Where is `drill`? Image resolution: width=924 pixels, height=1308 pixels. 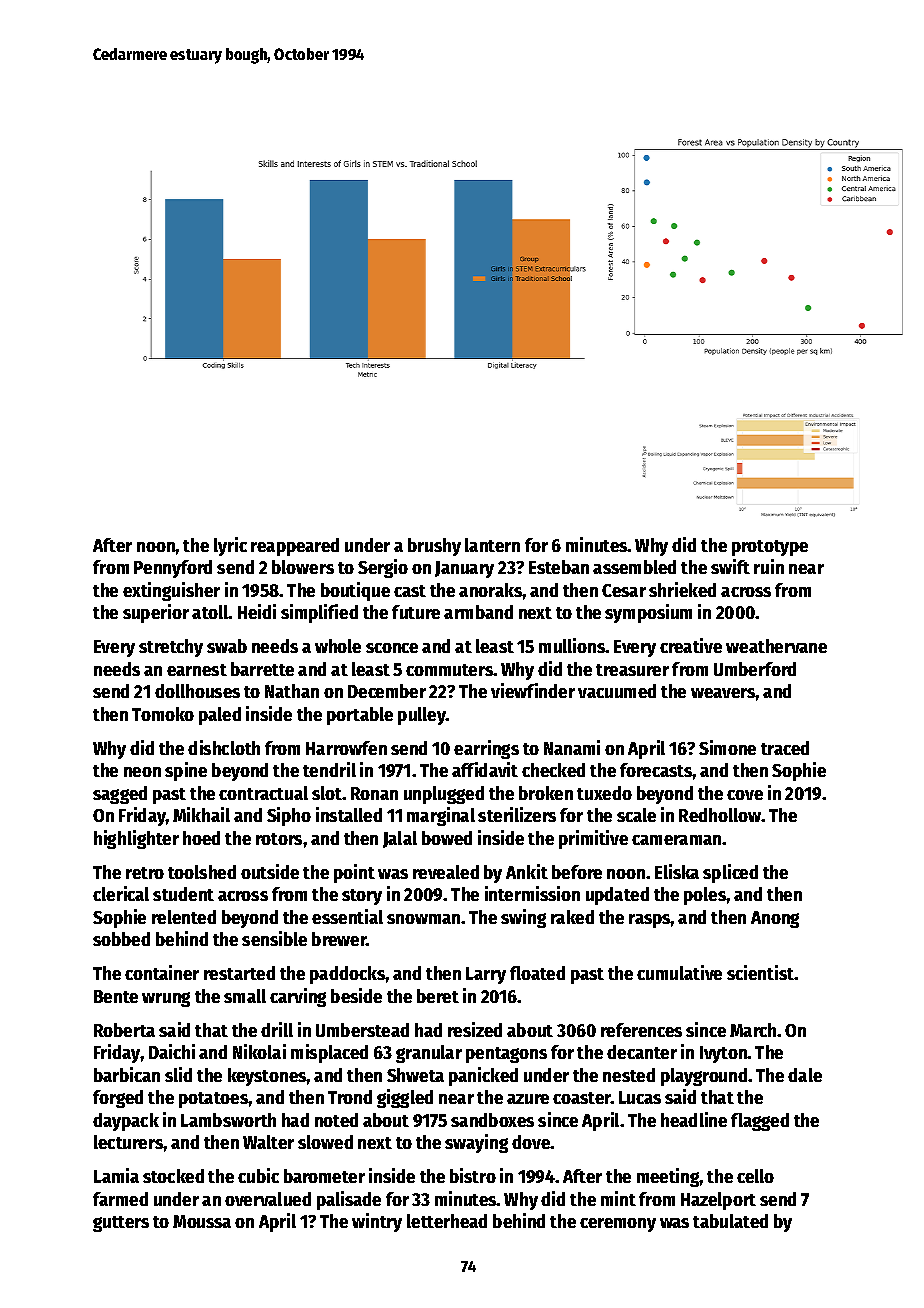 drill is located at coordinates (277, 1029).
